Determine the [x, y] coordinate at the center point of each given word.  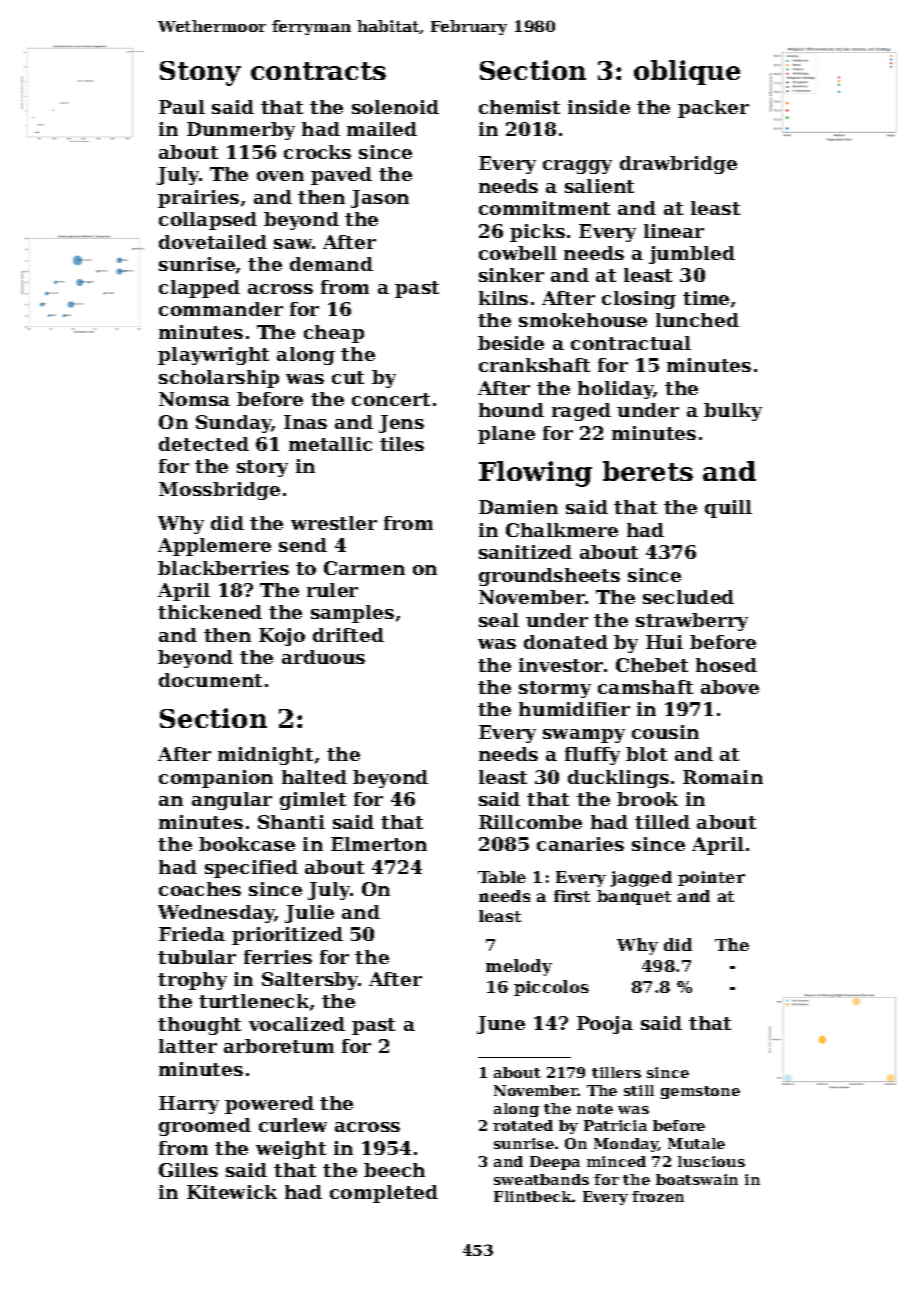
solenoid [395, 107]
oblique [687, 72]
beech [394, 1170]
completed [384, 1194]
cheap [334, 334]
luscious [711, 1161]
